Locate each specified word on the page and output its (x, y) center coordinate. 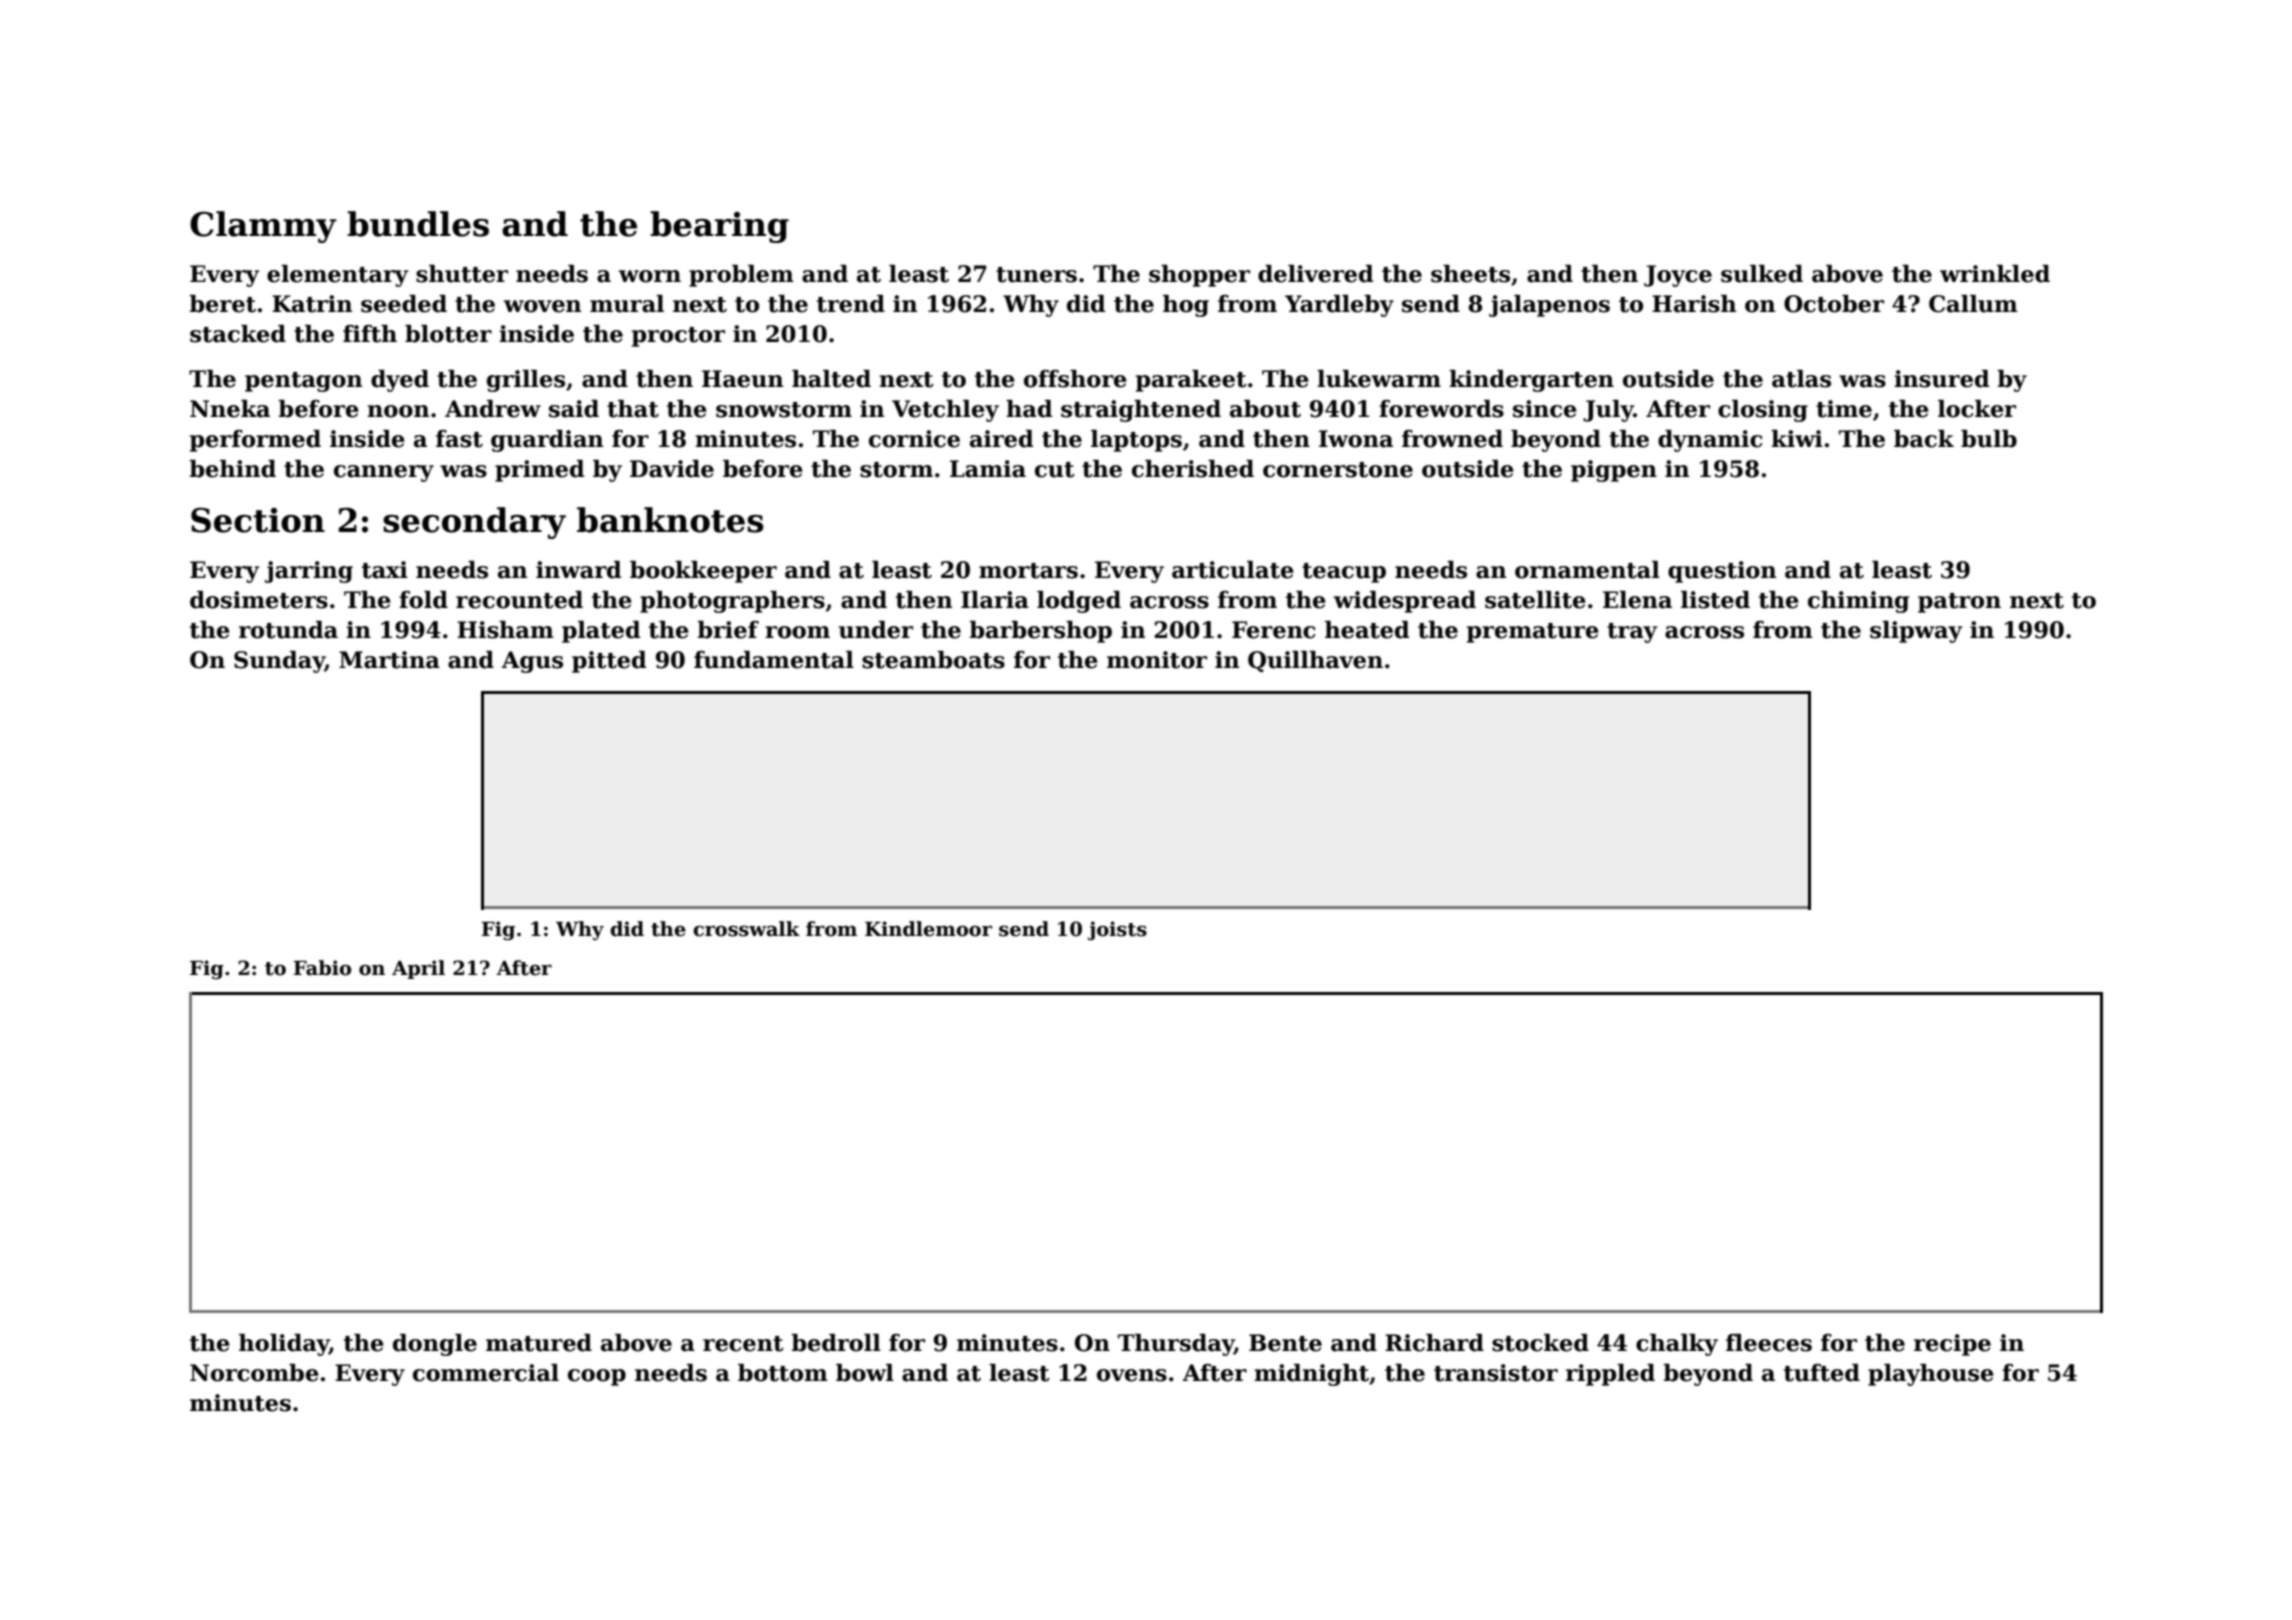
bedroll (836, 1343)
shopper (1199, 276)
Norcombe (254, 1373)
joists (1117, 930)
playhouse (1931, 1375)
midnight (1311, 1375)
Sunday (279, 662)
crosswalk (746, 929)
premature (1533, 633)
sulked (1762, 274)
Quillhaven (1315, 661)
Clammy (263, 227)
